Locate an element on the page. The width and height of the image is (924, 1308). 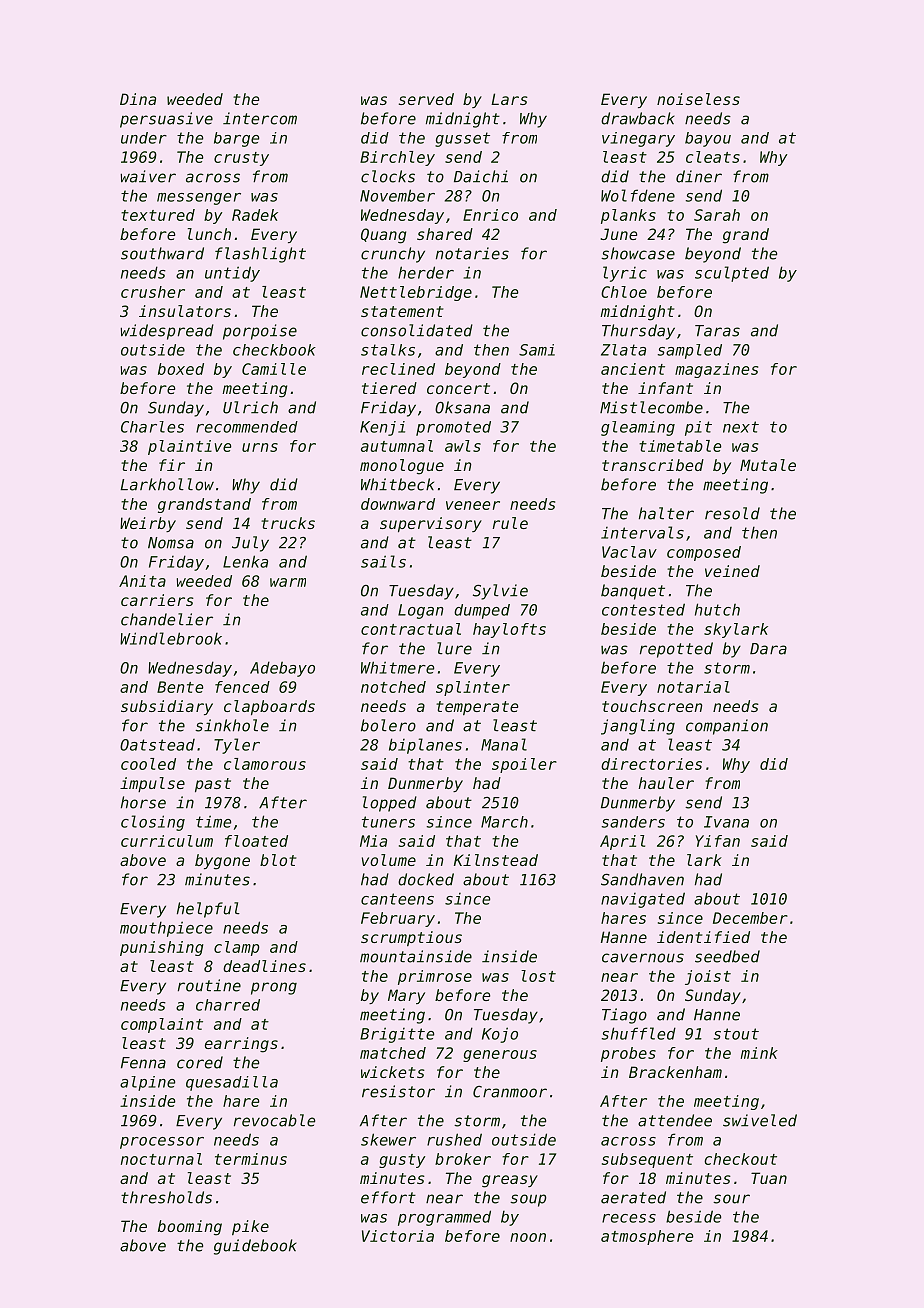
clocks is located at coordinates (388, 176).
